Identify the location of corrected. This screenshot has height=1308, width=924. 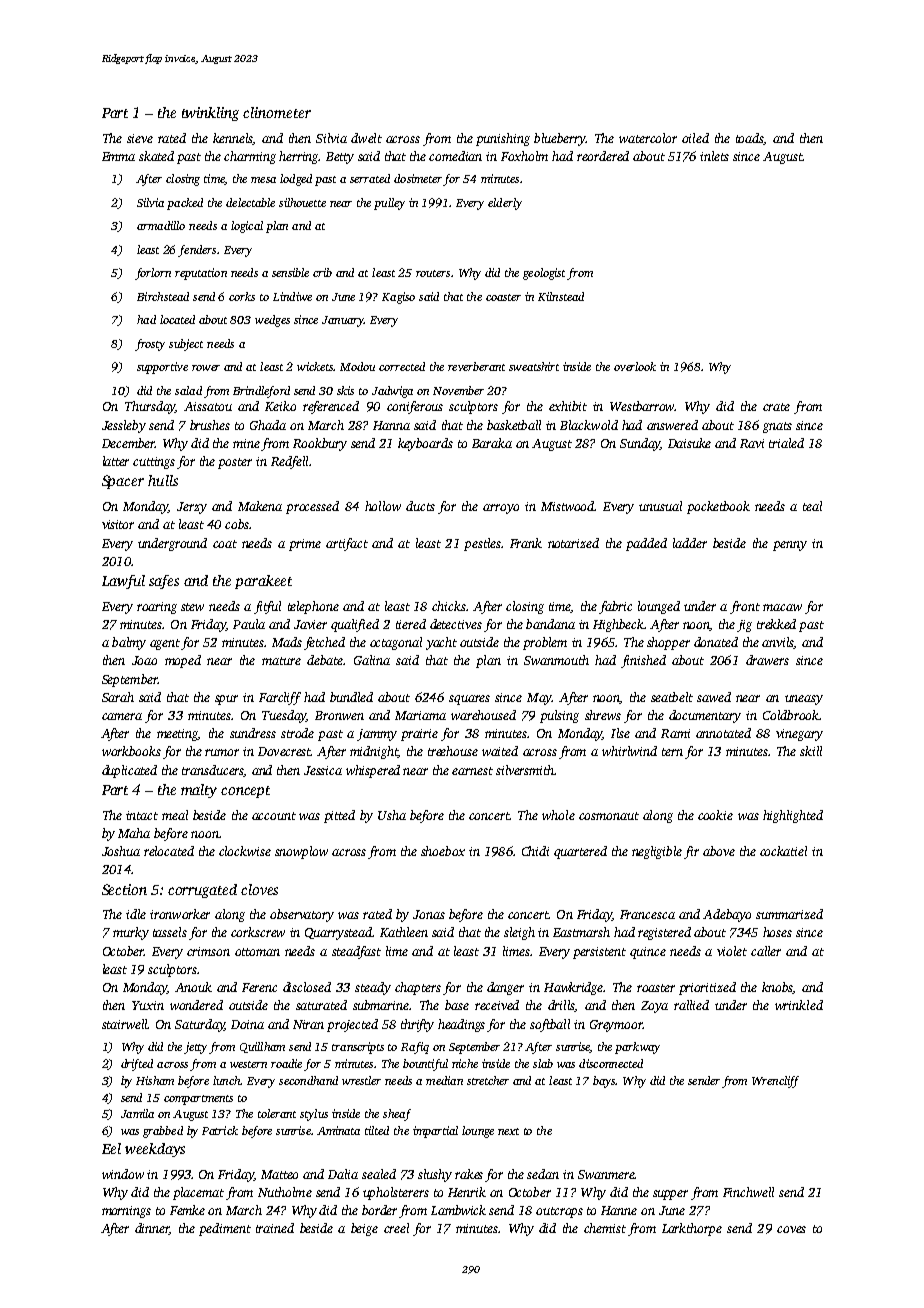
(402, 366).
